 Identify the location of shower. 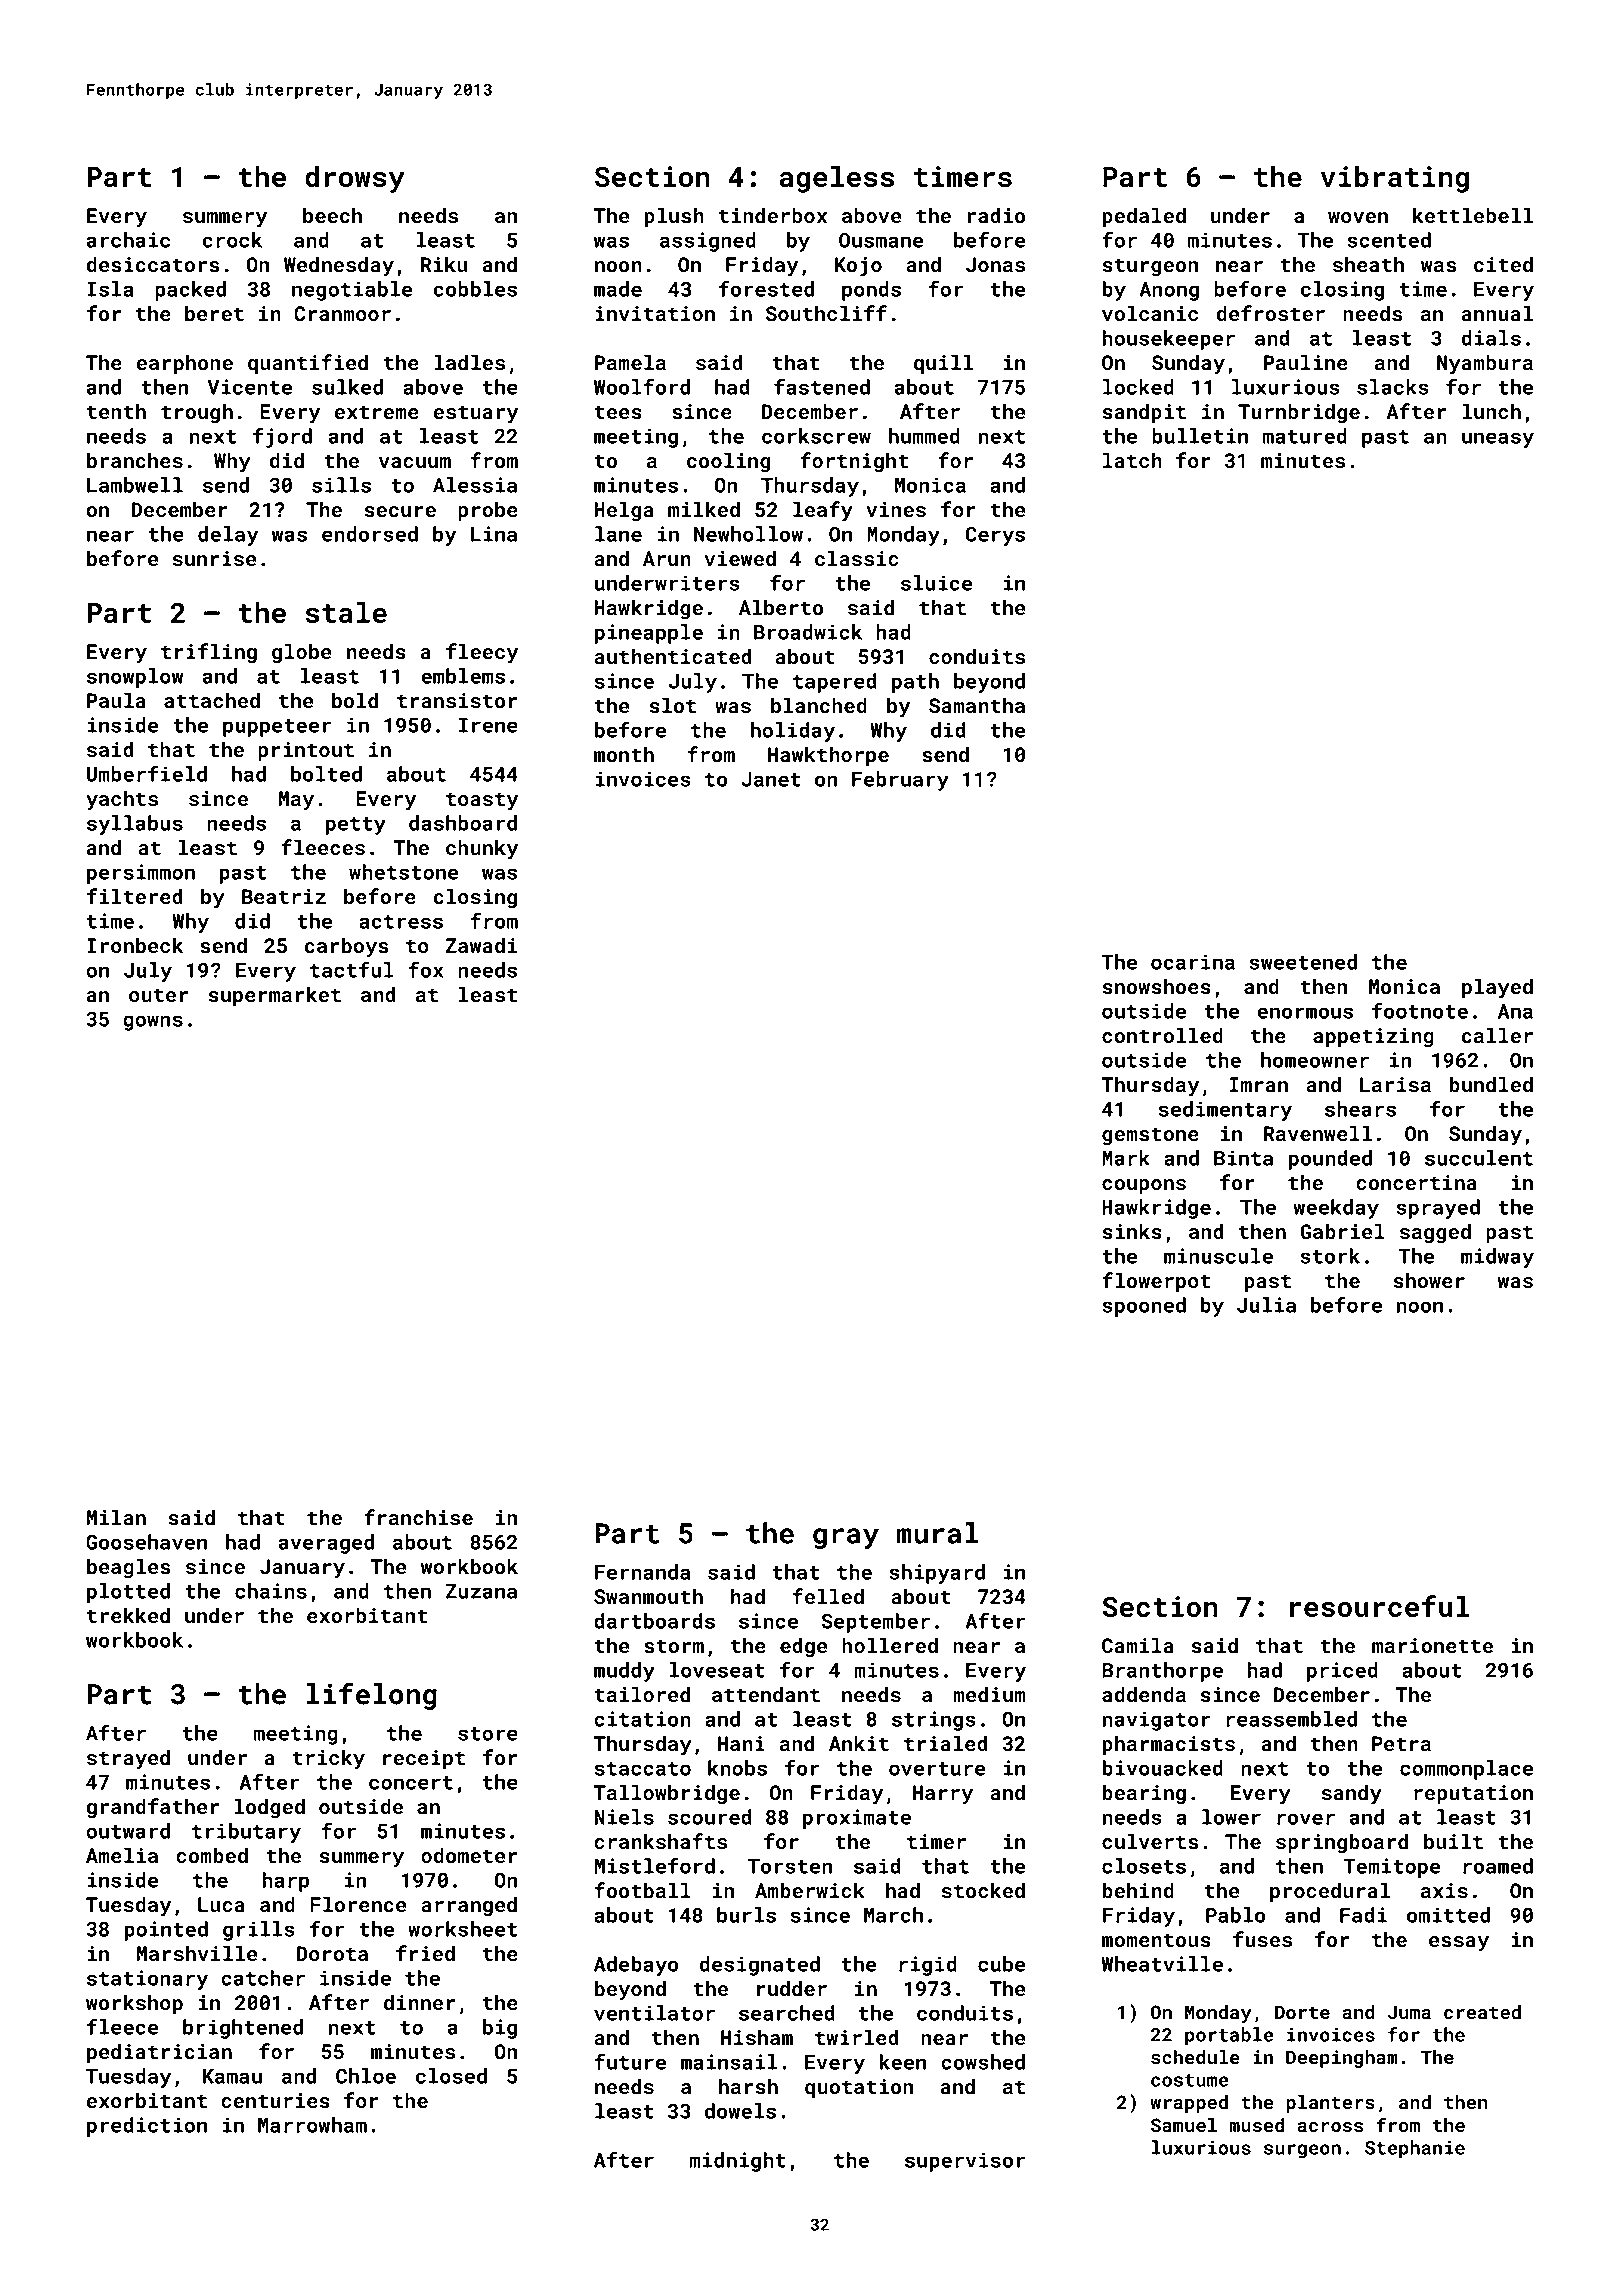
(1429, 1280).
